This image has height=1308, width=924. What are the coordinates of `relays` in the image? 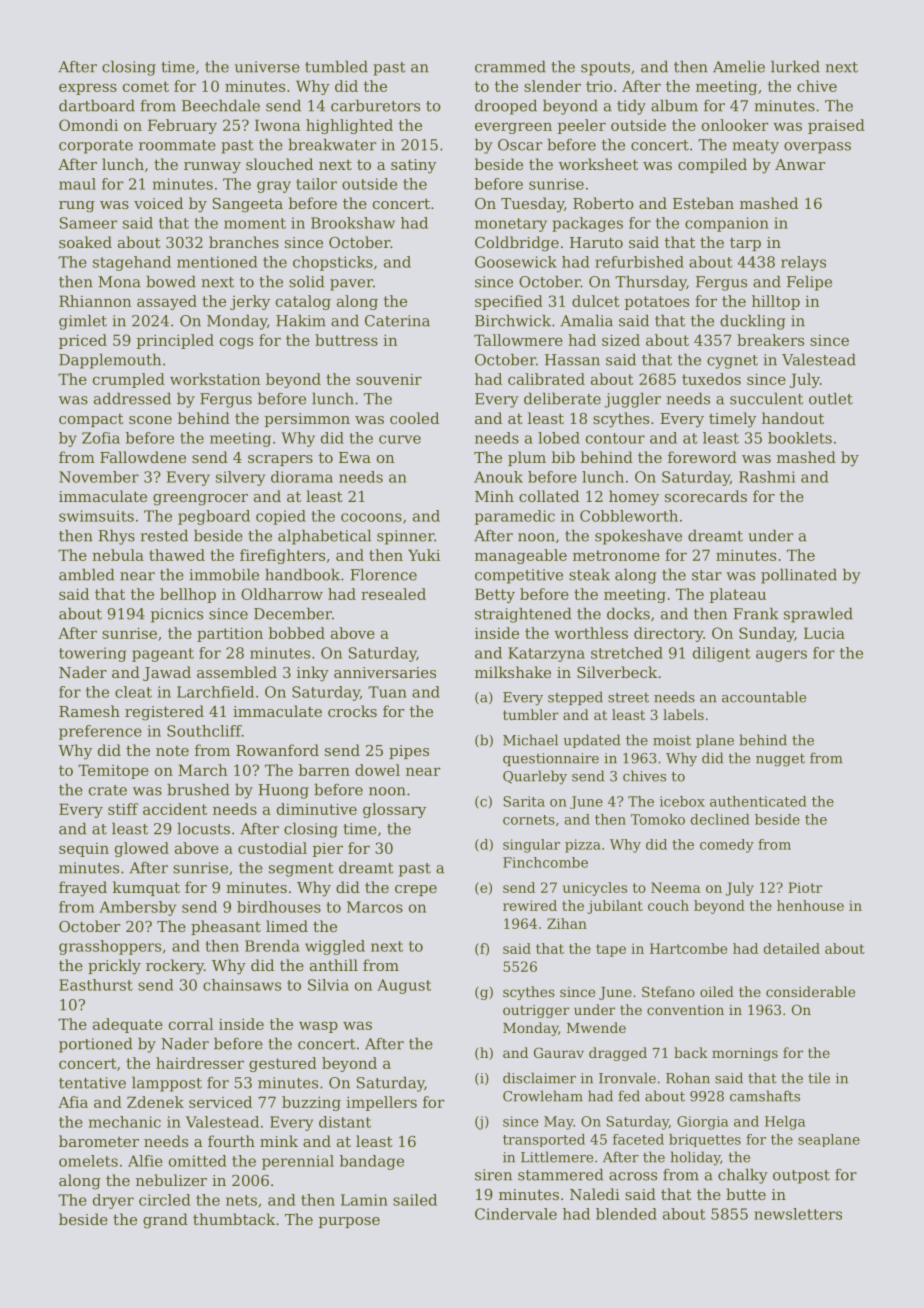 It's located at (803, 263).
